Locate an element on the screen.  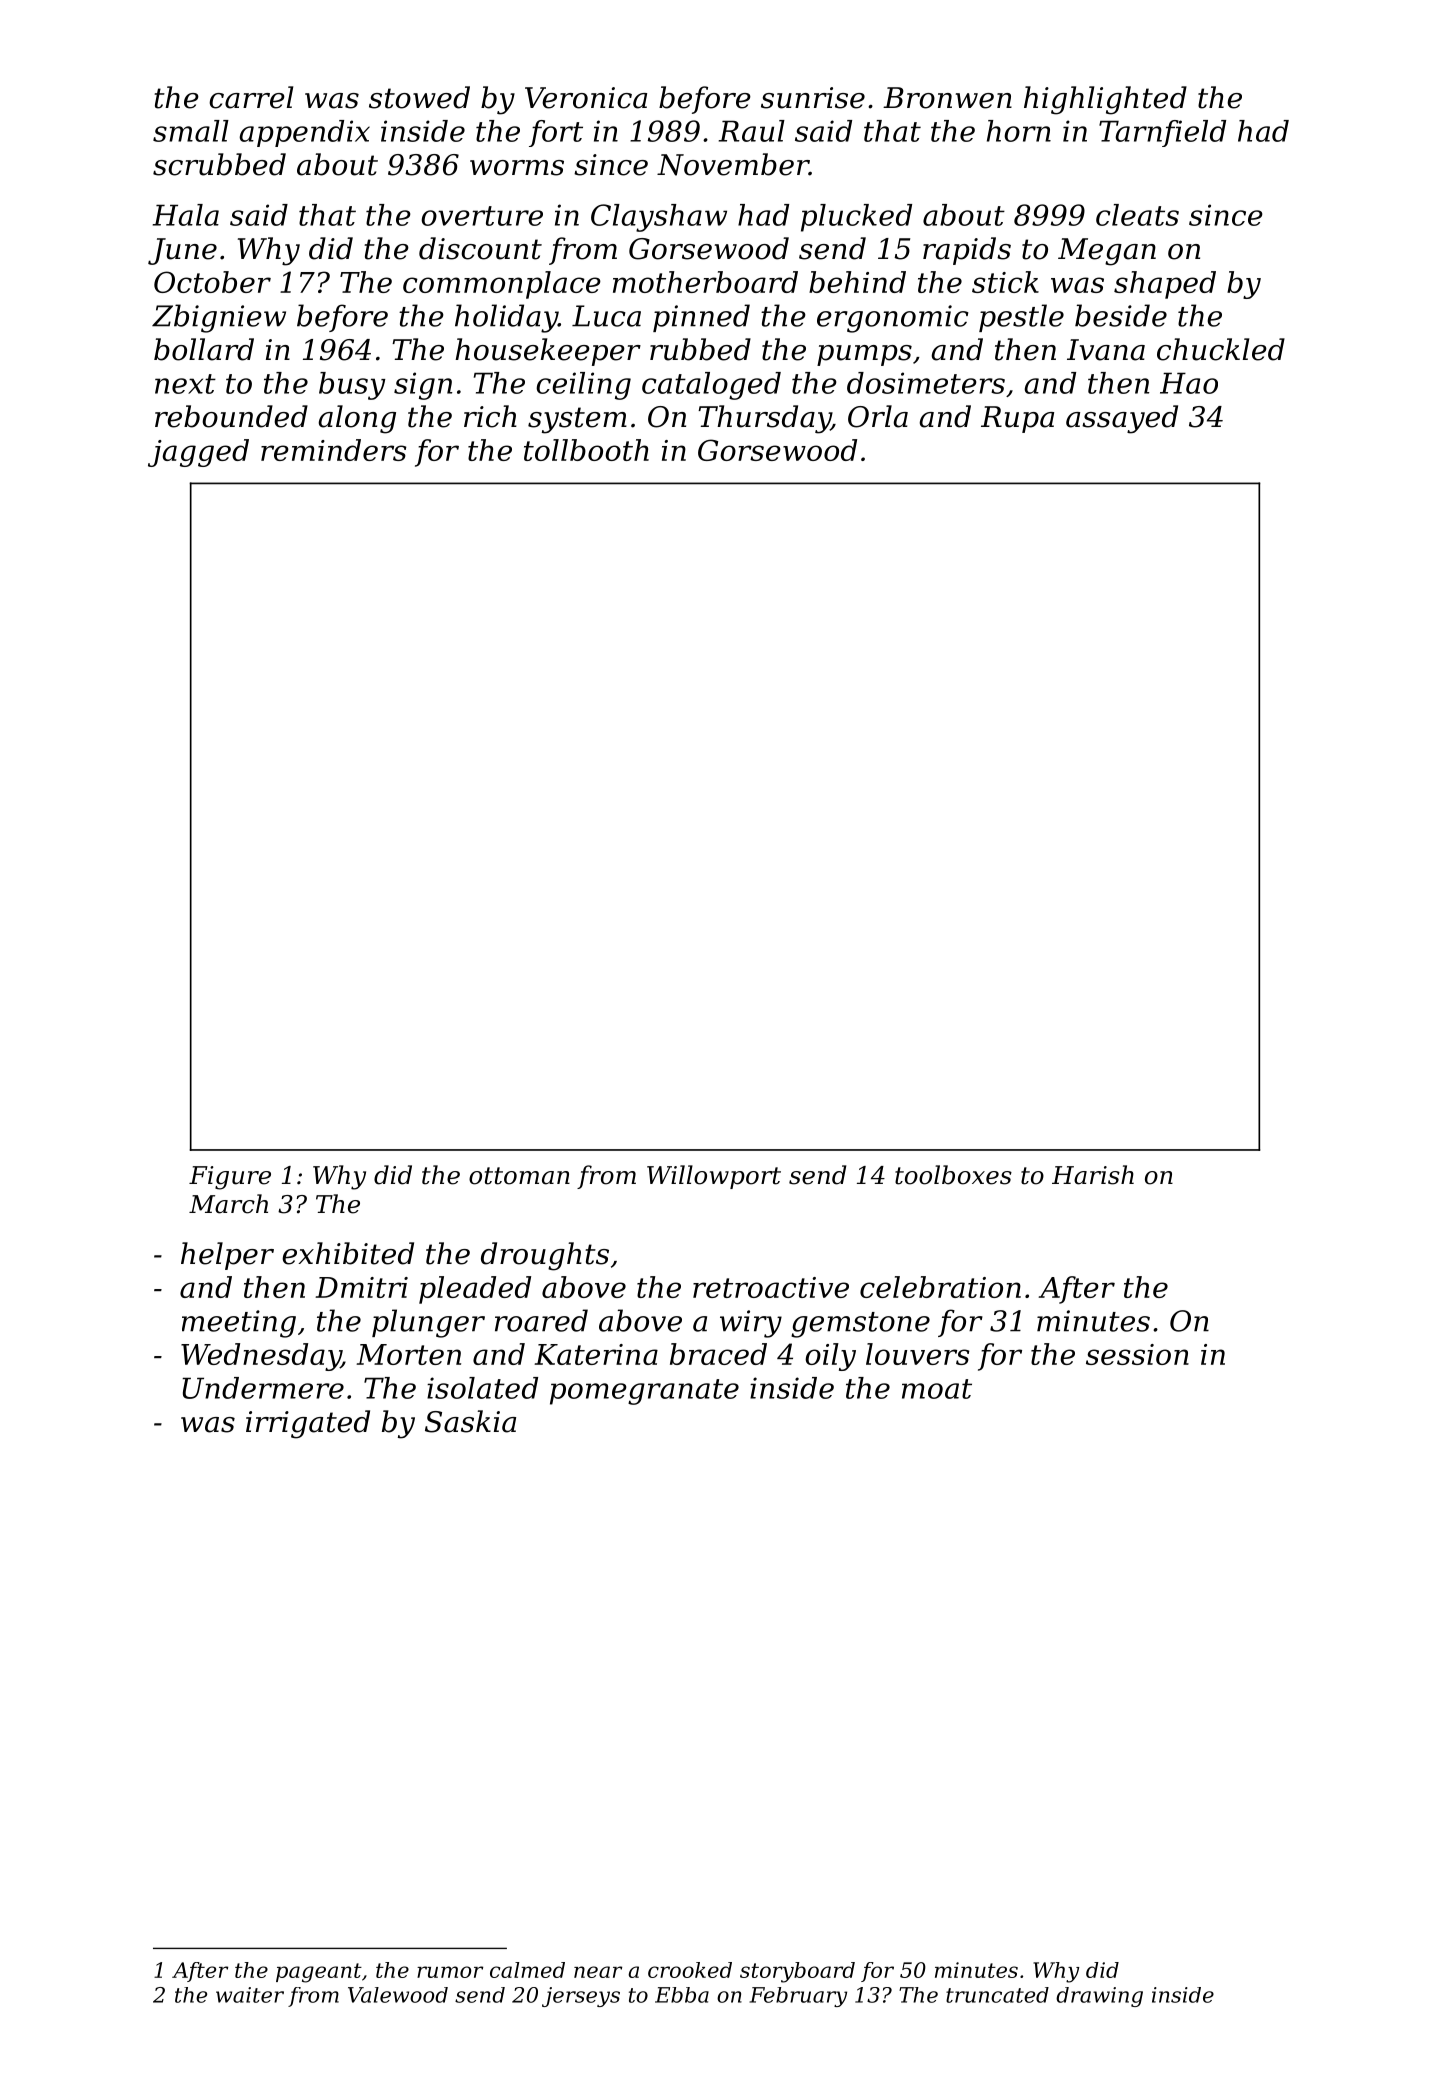
discount is located at coordinates (480, 248).
